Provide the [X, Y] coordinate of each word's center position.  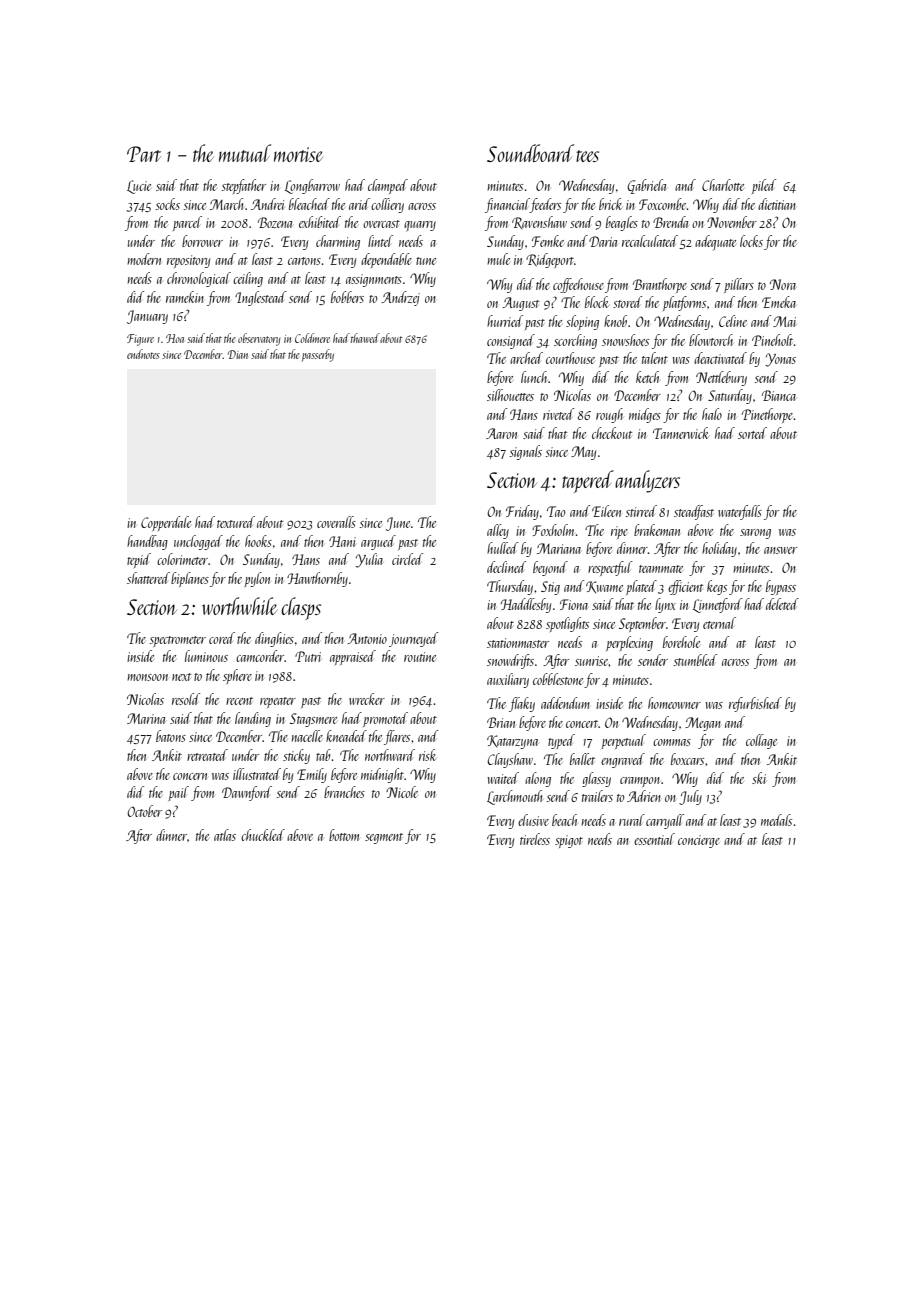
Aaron [501, 433]
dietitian [777, 204]
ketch [647, 377]
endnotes [143, 354]
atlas [225, 835]
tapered [588, 481]
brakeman [657, 530]
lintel [380, 241]
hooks [258, 541]
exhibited [320, 222]
